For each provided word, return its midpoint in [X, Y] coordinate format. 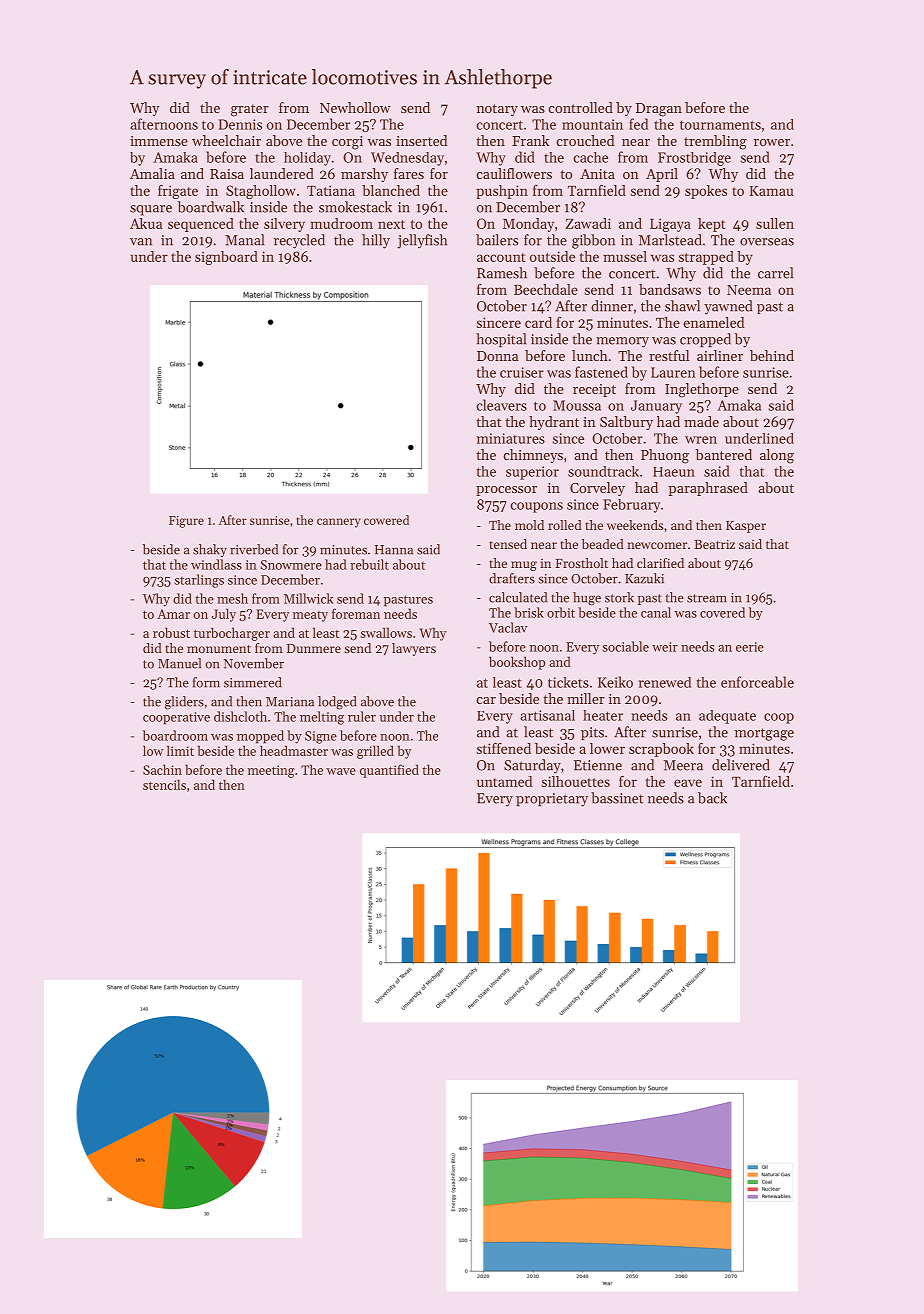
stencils [164, 784]
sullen [775, 223]
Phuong [665, 456]
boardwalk [211, 207]
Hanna [394, 550]
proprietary [552, 800]
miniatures [511, 438]
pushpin [502, 192]
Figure [186, 522]
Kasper [746, 527]
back [712, 798]
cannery [338, 523]
